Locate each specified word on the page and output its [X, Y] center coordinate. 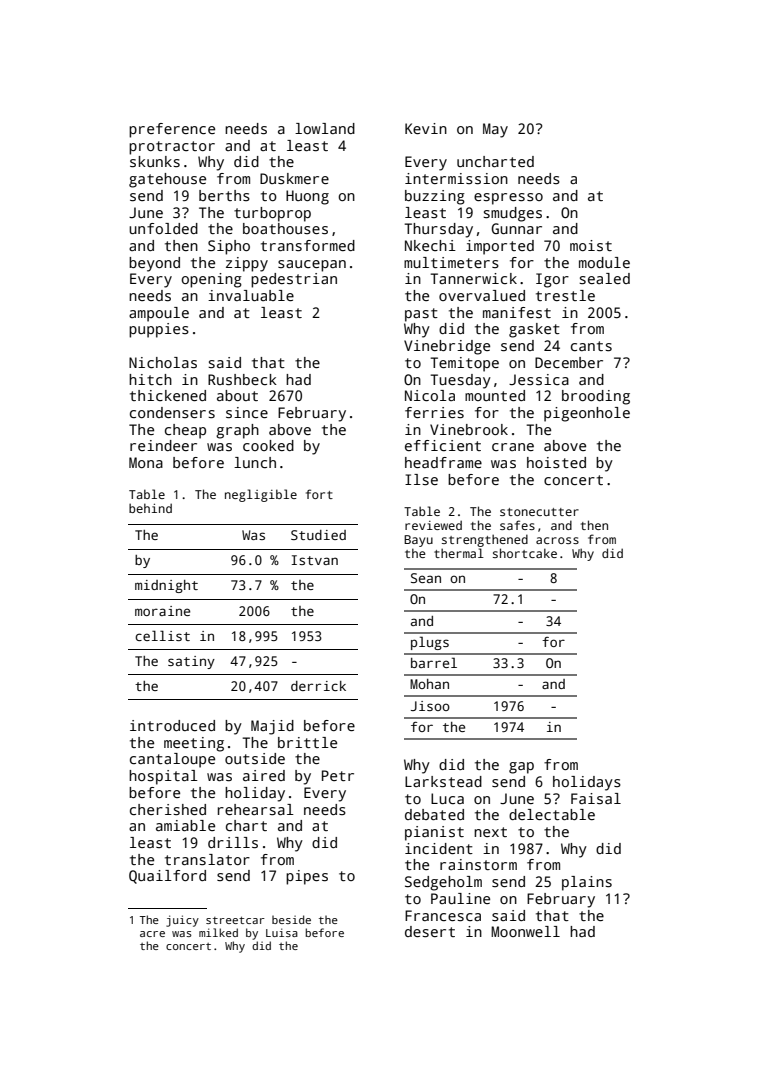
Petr [338, 775]
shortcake [525, 553]
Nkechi [430, 245]
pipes [307, 877]
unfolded [163, 228]
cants [591, 346]
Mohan [429, 684]
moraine [162, 611]
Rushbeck [242, 379]
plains [587, 883]
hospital [163, 777]
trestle [565, 295]
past [421, 315]
